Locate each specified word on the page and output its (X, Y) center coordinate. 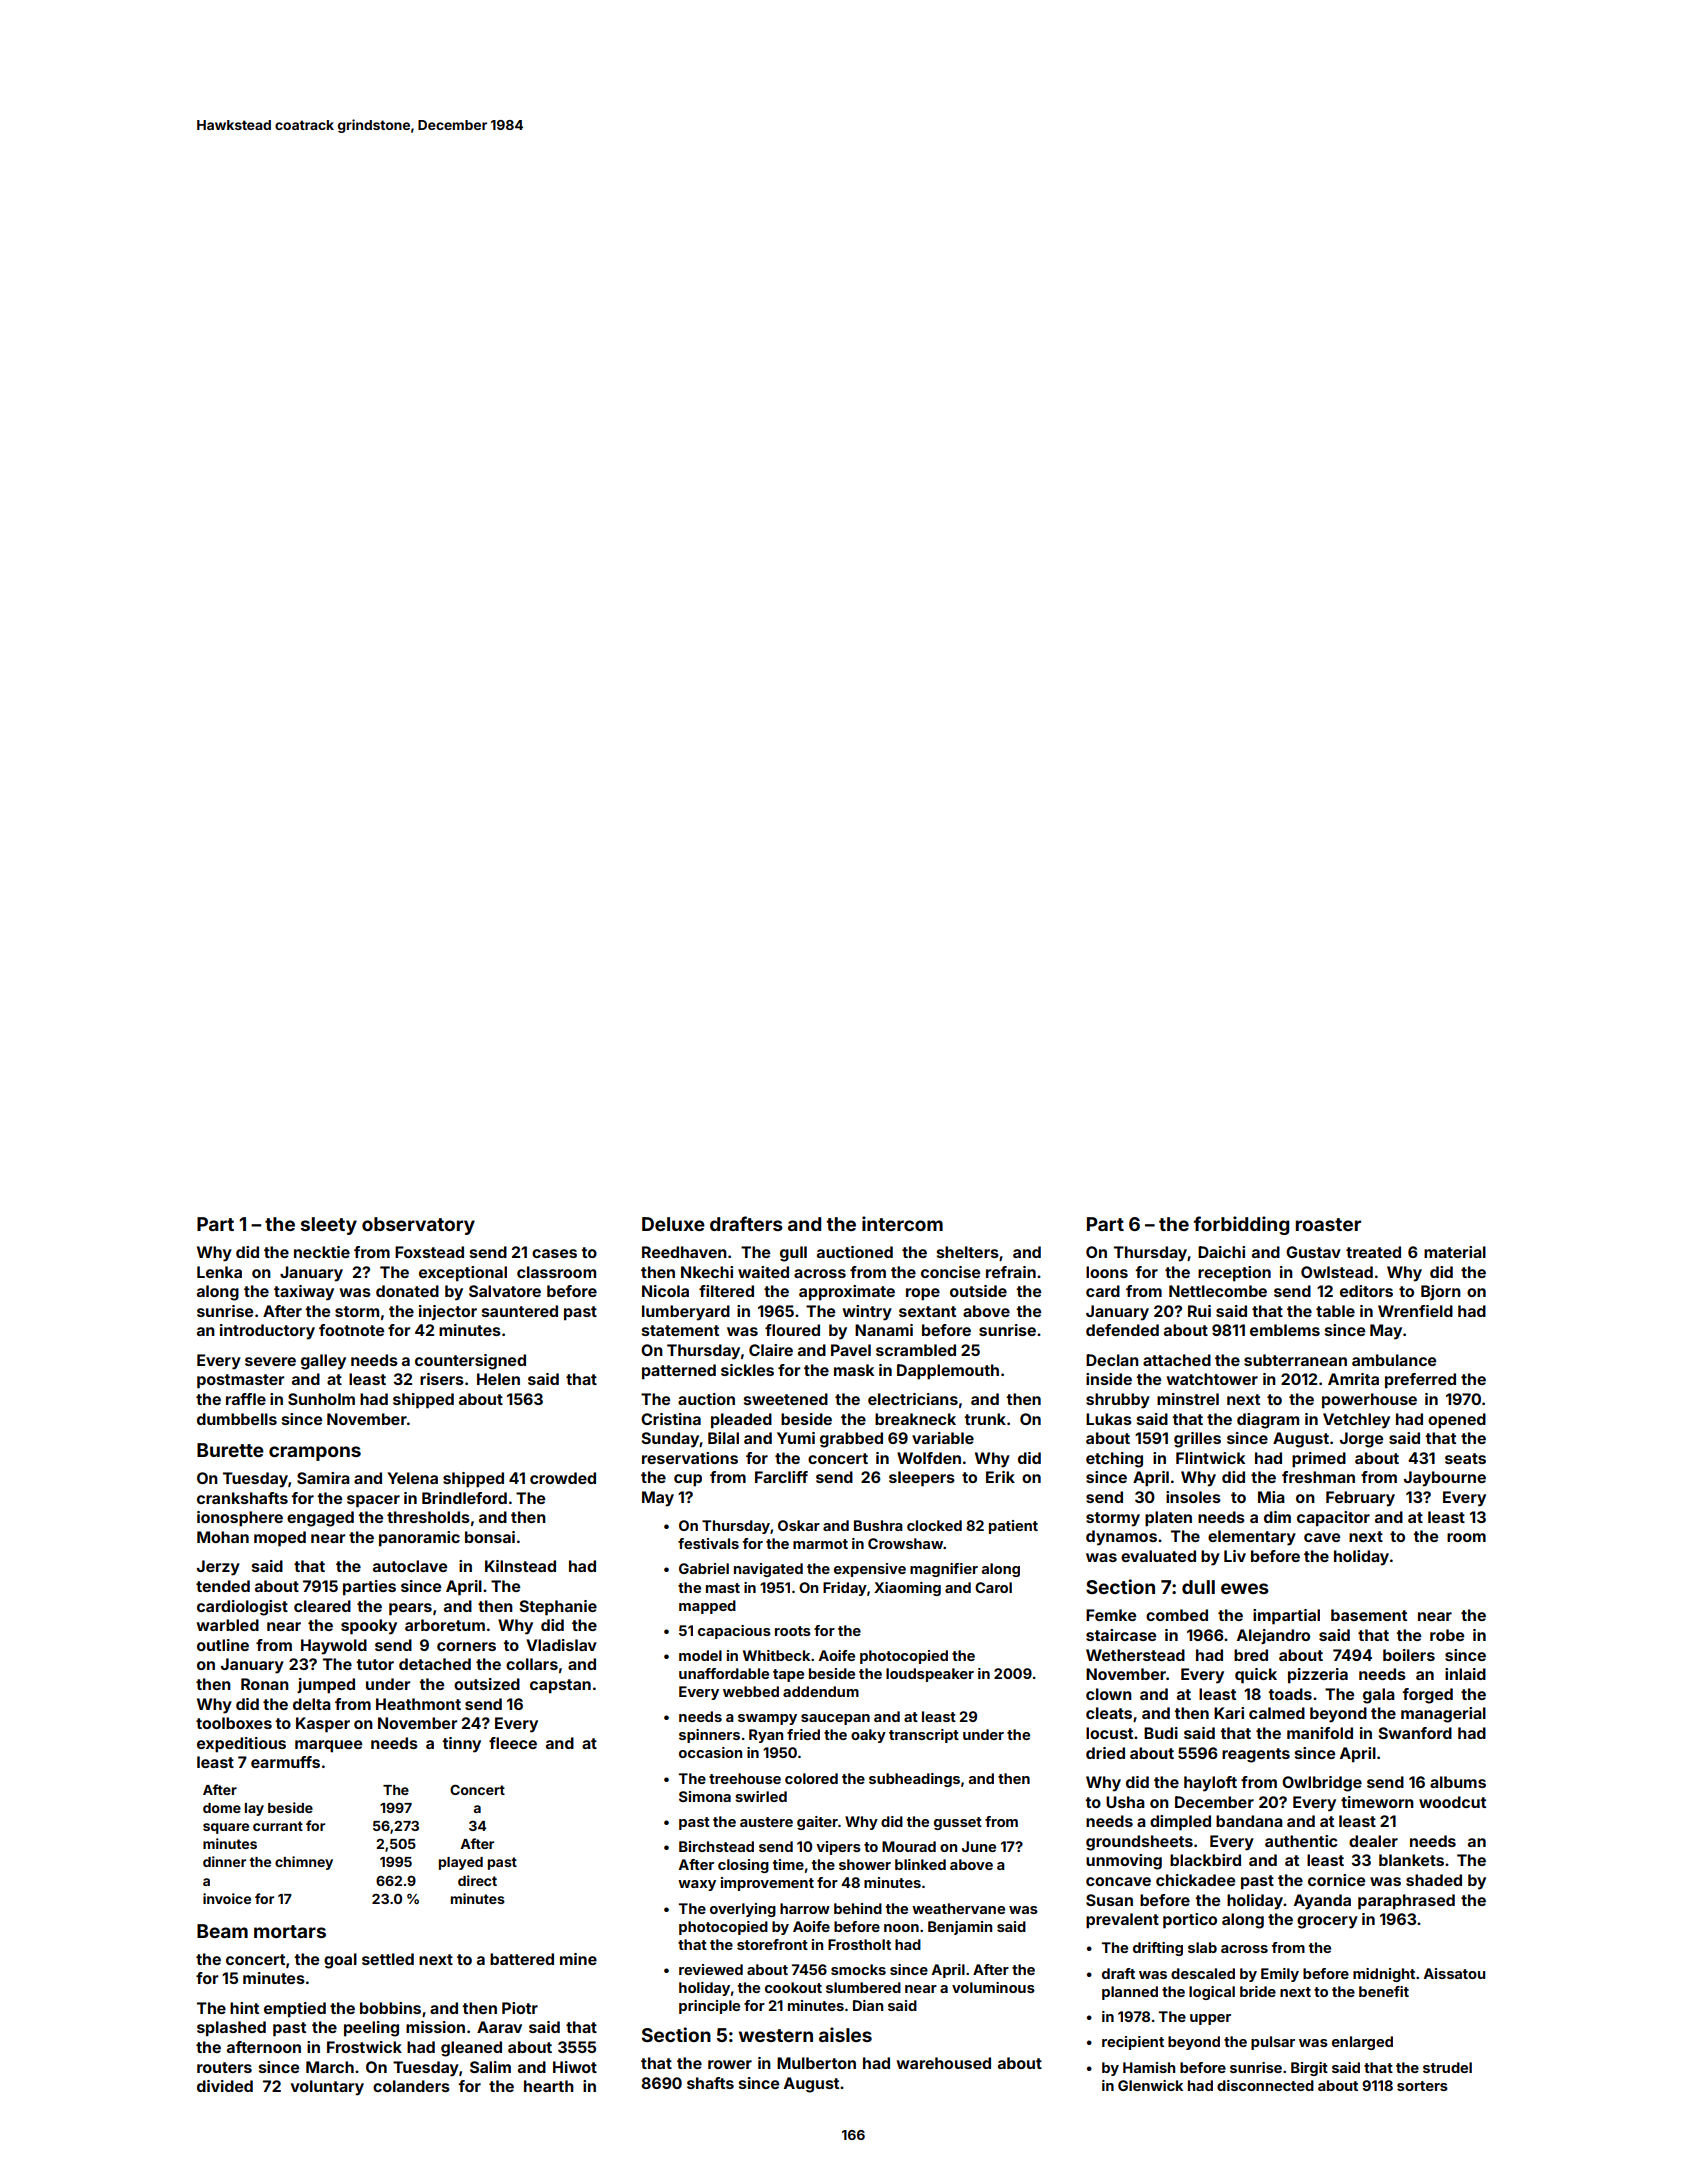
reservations (690, 1458)
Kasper (323, 1725)
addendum (821, 1691)
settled (388, 1959)
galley (323, 1362)
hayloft (1210, 1784)
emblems (1285, 1330)
